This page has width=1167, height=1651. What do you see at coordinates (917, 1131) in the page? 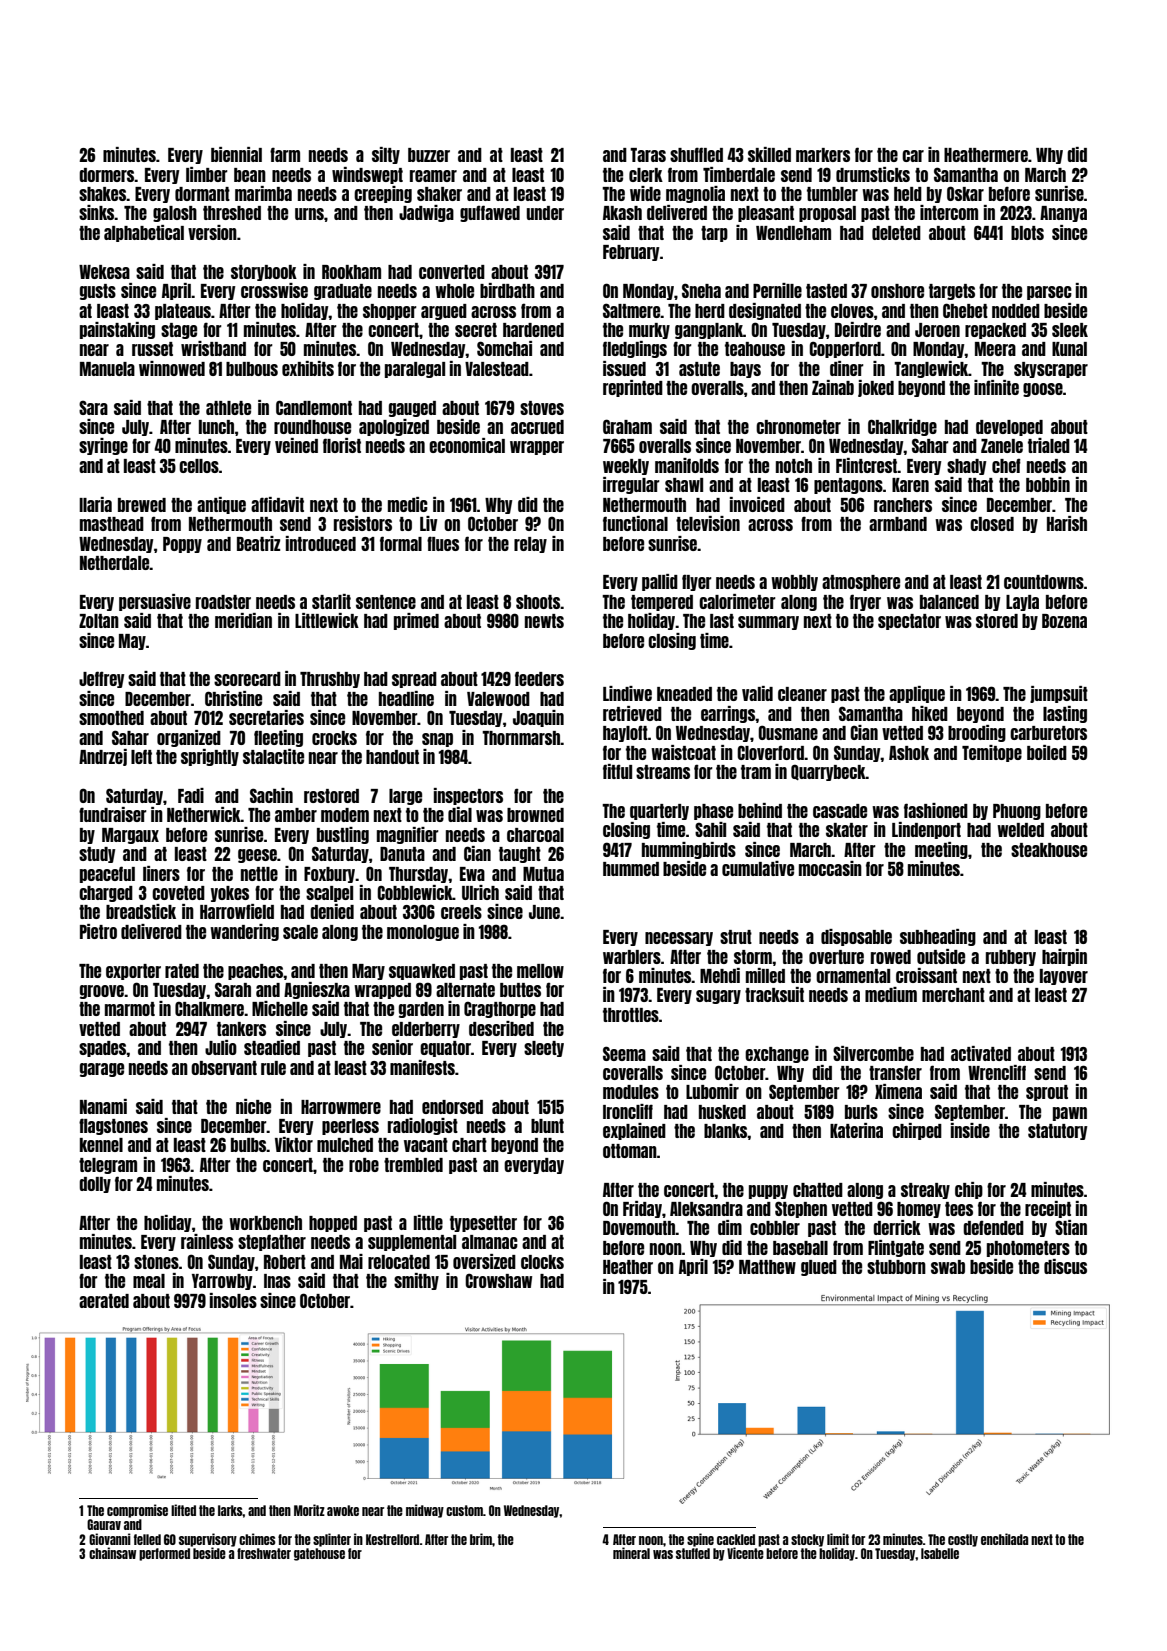
I see `chirped` at bounding box center [917, 1131].
